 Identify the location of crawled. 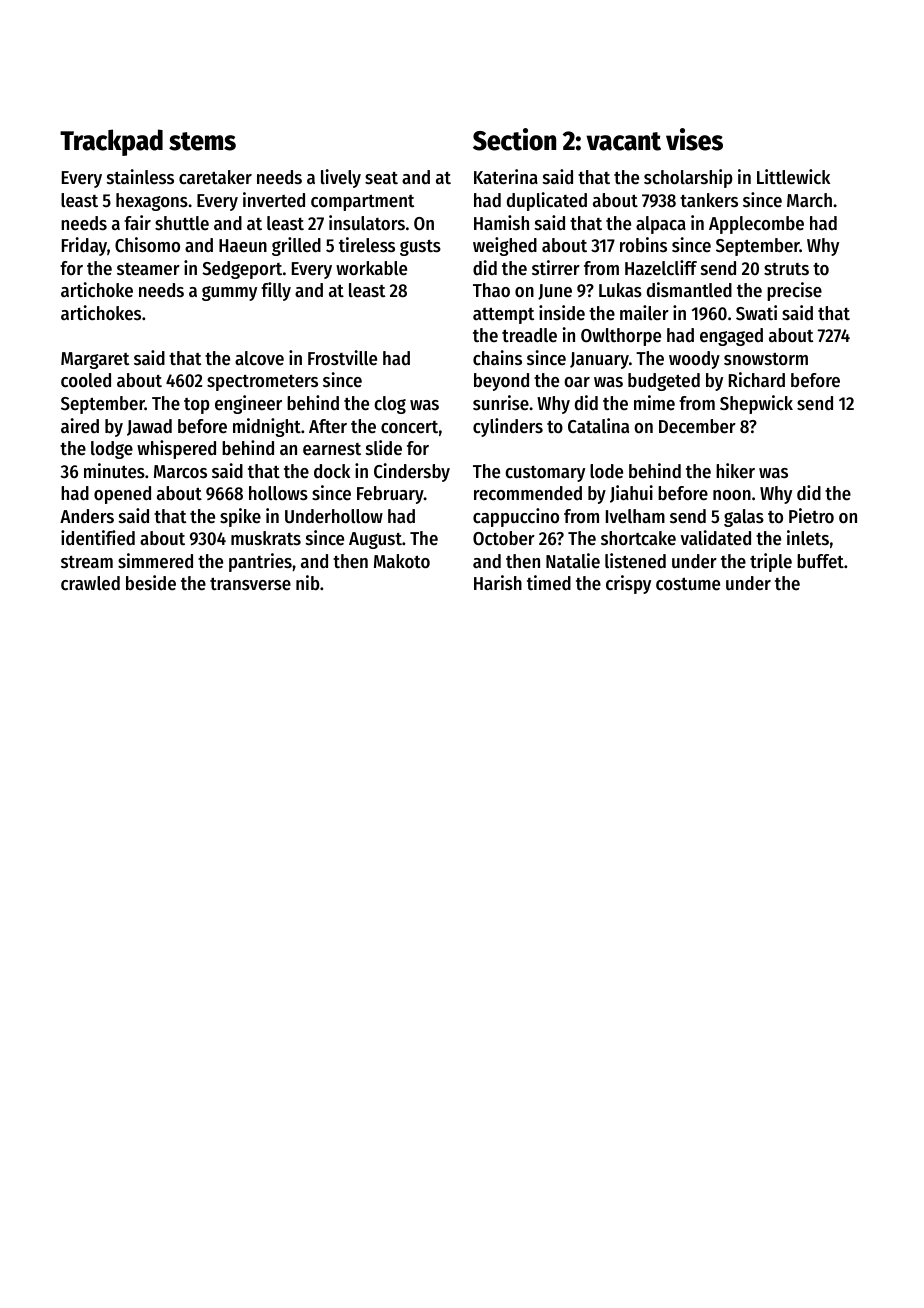
(90, 583).
